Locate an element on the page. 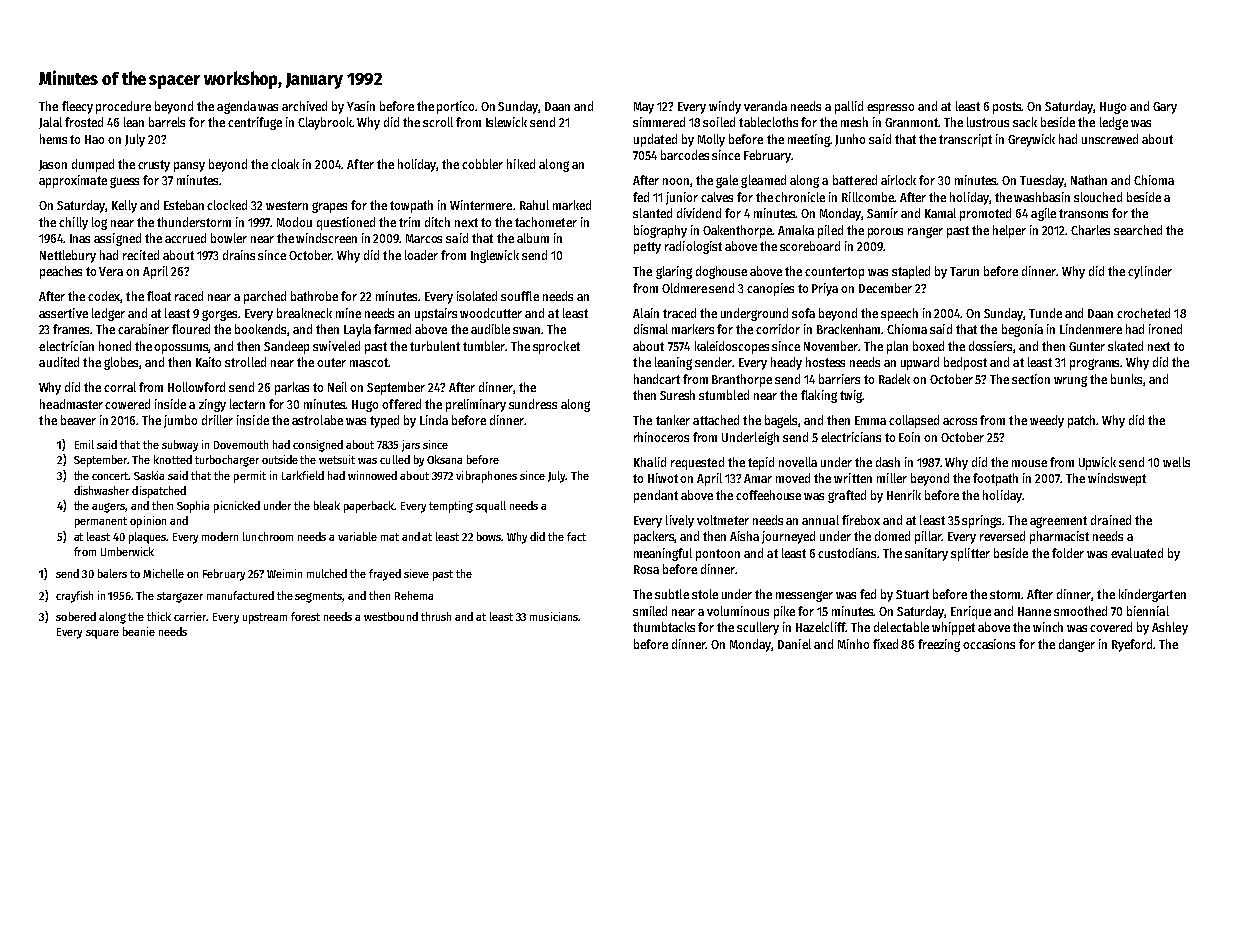 Image resolution: width=1233 pixels, height=952 pixels. Oldmere is located at coordinates (684, 288).
